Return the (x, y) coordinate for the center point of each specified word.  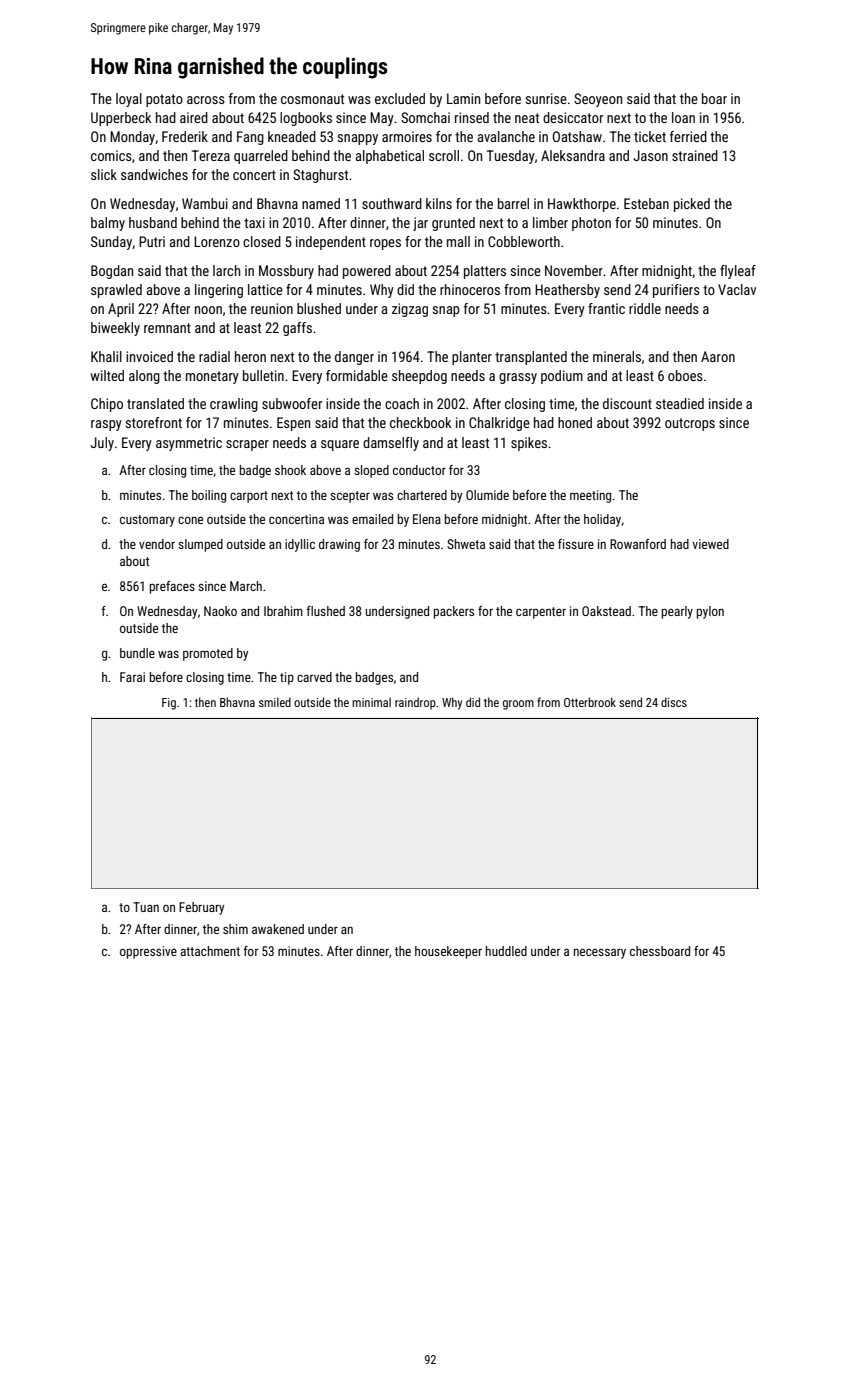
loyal (129, 100)
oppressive (148, 952)
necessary (600, 953)
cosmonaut (312, 99)
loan (683, 117)
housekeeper (448, 952)
